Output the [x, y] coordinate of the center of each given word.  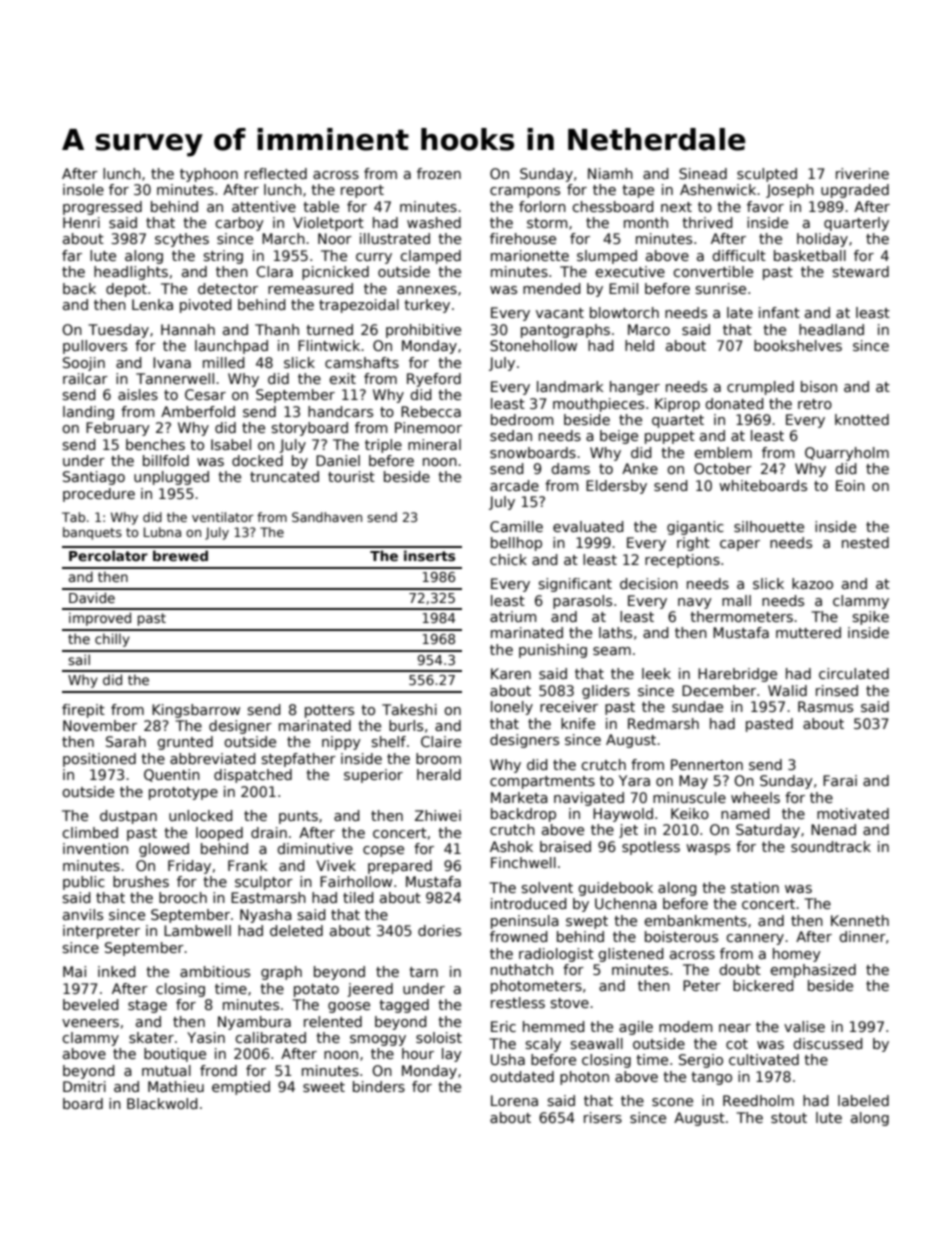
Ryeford [434, 380]
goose [349, 1007]
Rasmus [825, 706]
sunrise [720, 288]
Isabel [231, 444]
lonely [512, 708]
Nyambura [254, 1023]
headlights [131, 273]
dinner [862, 936]
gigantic [695, 528]
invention [95, 848]
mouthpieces [598, 405]
